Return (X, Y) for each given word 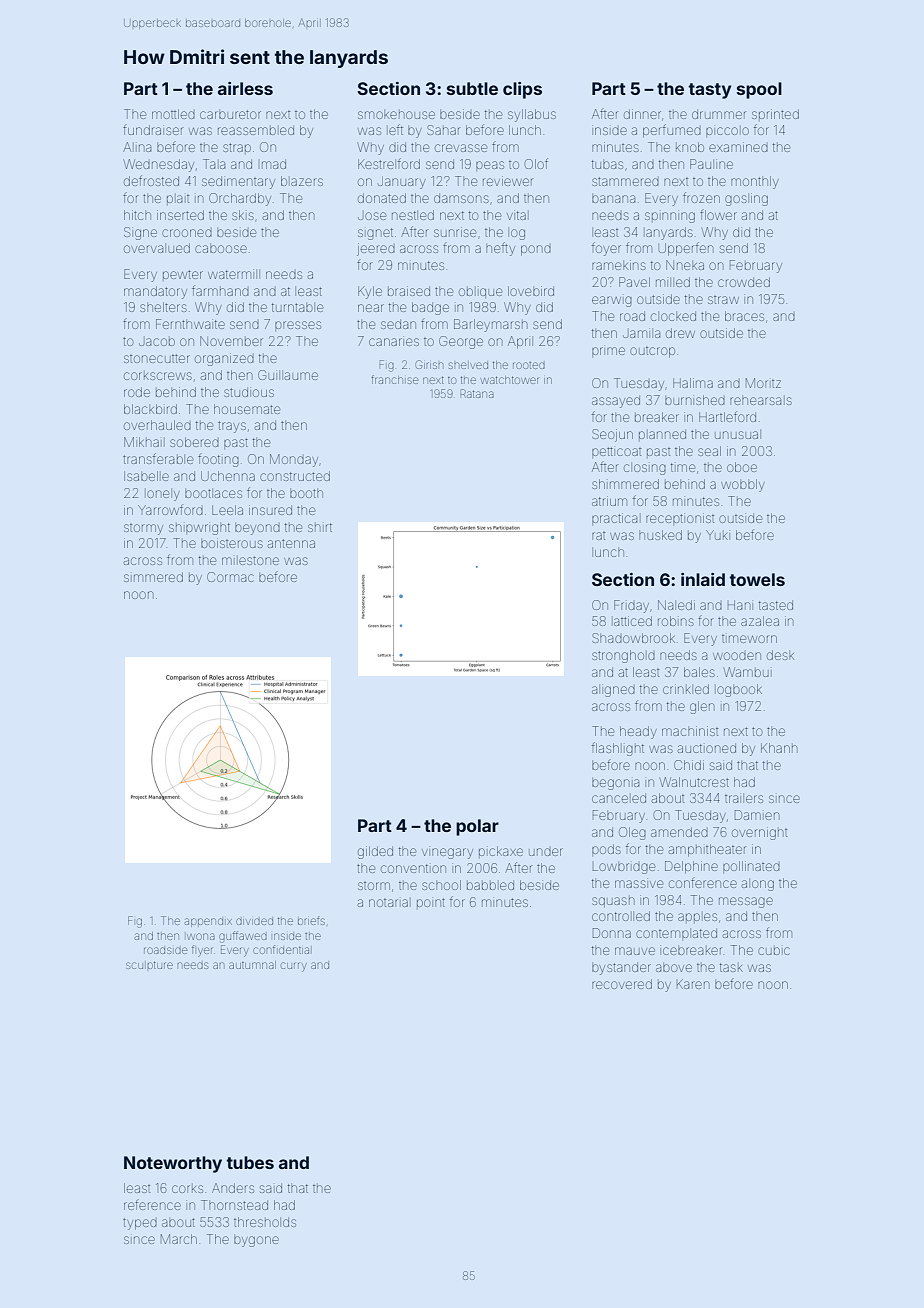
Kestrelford (389, 163)
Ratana (477, 393)
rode (137, 392)
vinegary (447, 853)
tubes (250, 1162)
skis (243, 215)
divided (254, 921)
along (758, 885)
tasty (709, 91)
